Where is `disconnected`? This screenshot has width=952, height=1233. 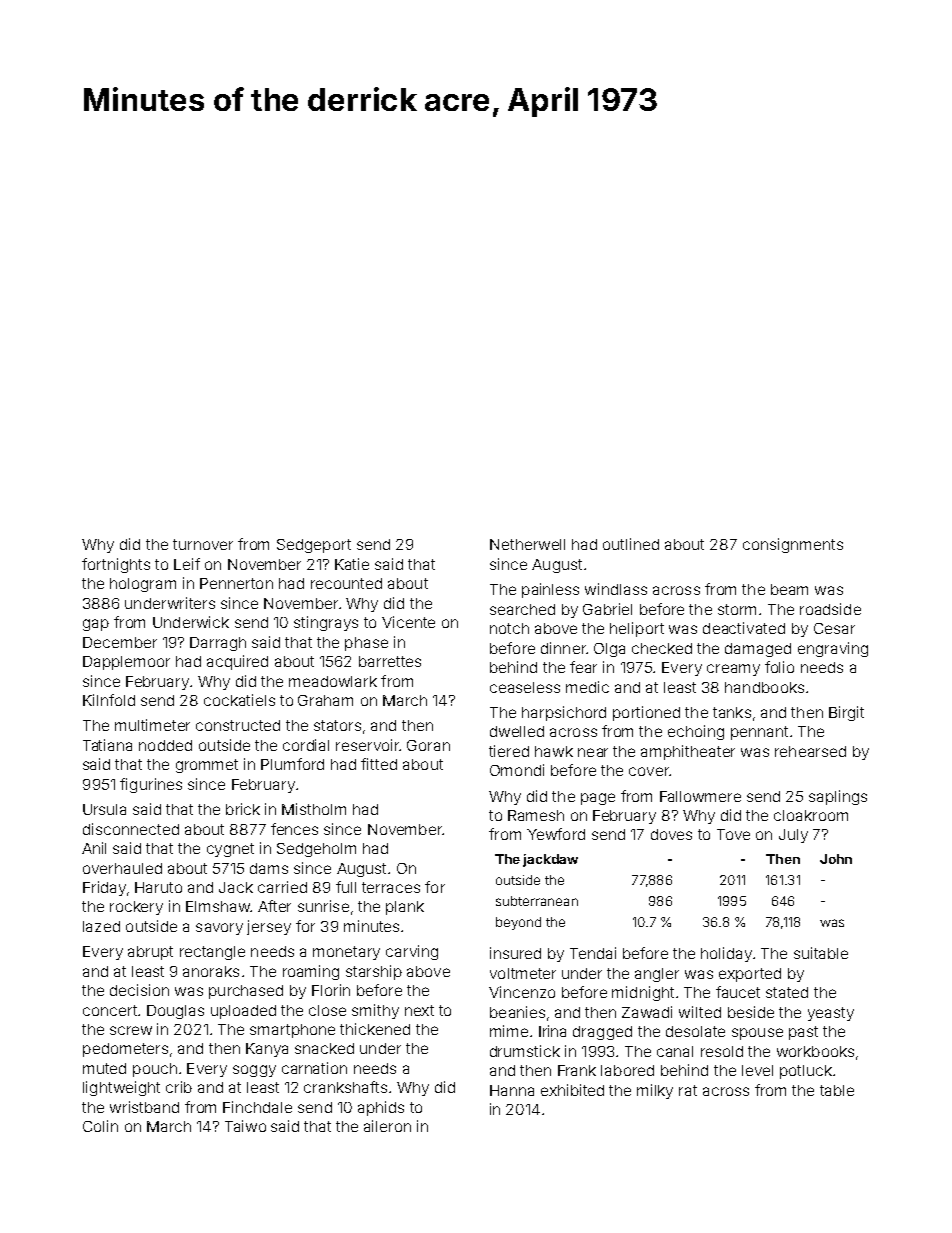 disconnected is located at coordinates (131, 829).
